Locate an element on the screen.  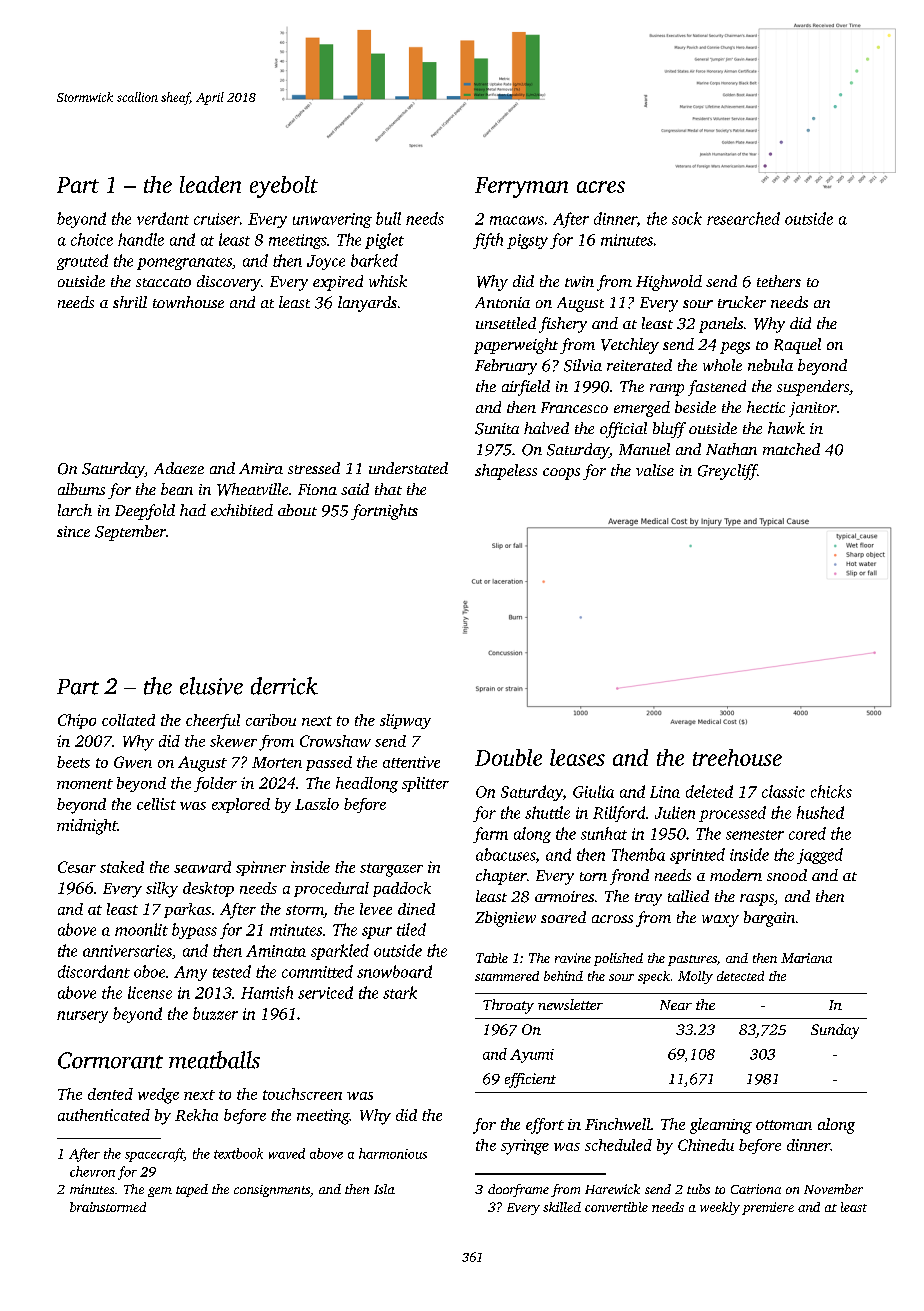
elusive is located at coordinates (211, 686).
